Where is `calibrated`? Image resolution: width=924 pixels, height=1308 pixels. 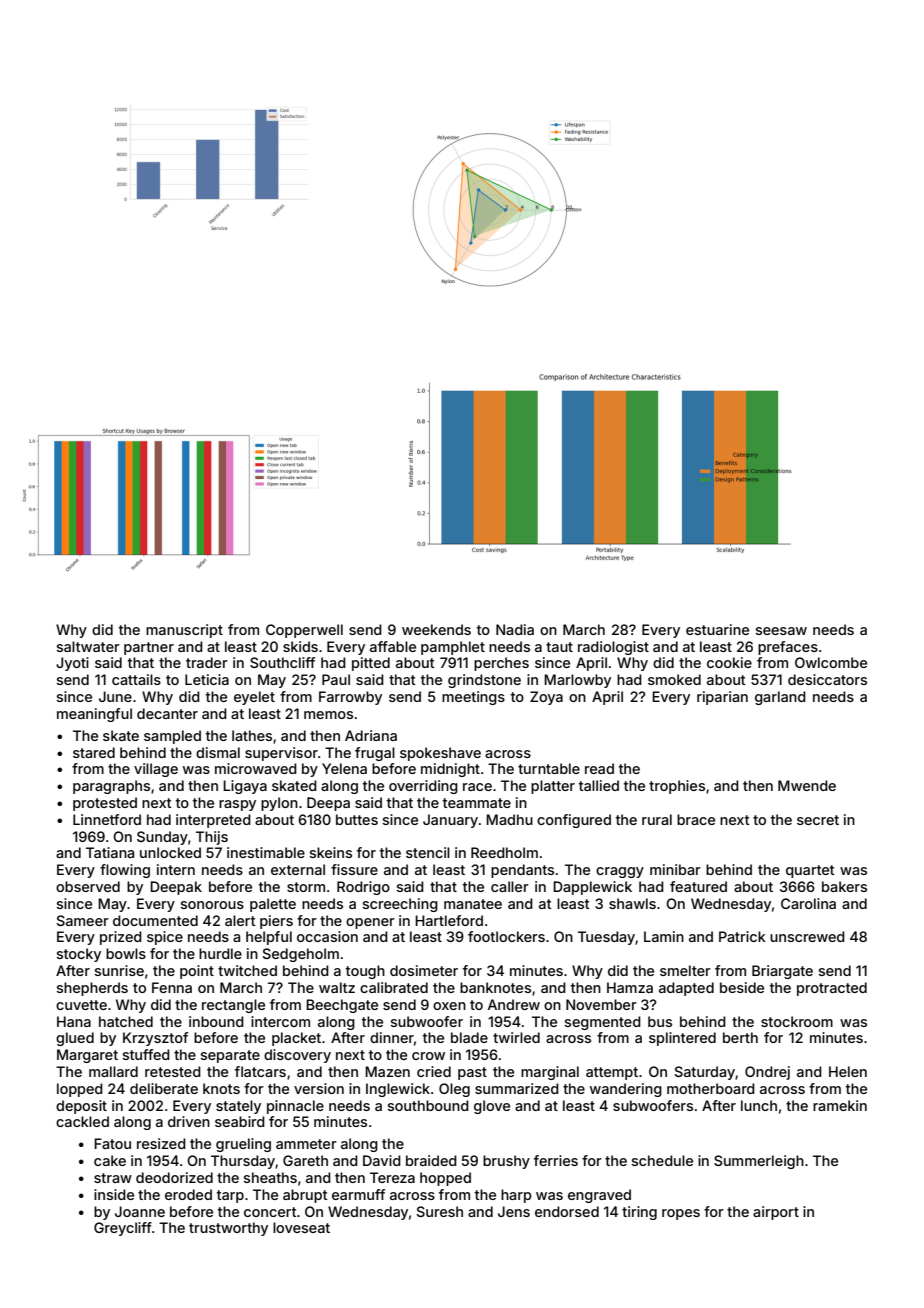 calibrated is located at coordinates (394, 987).
